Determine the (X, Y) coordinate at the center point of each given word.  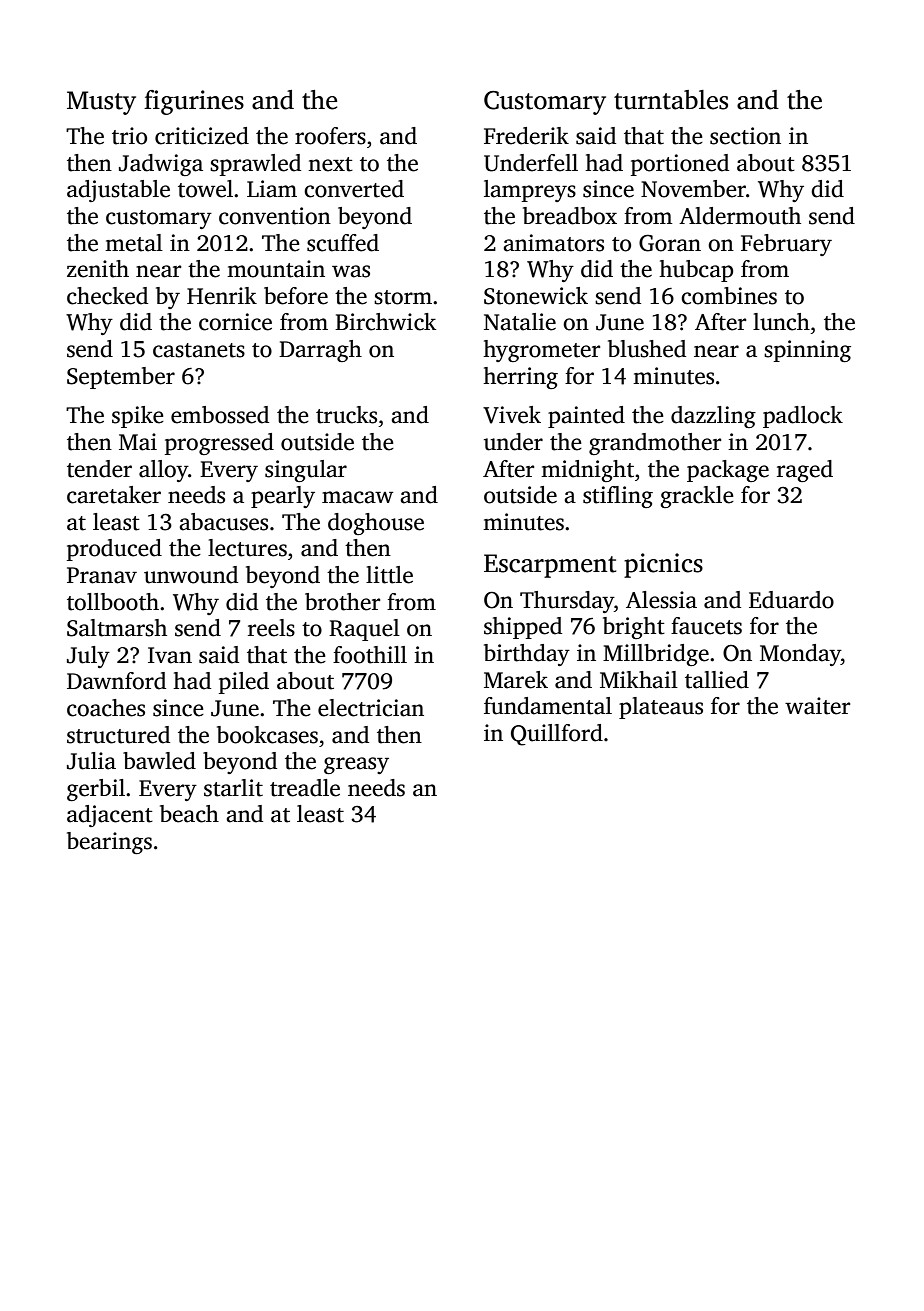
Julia (91, 761)
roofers (330, 136)
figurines (194, 102)
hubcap (696, 271)
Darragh (320, 351)
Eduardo (791, 600)
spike (138, 417)
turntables (671, 100)
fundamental (548, 706)
